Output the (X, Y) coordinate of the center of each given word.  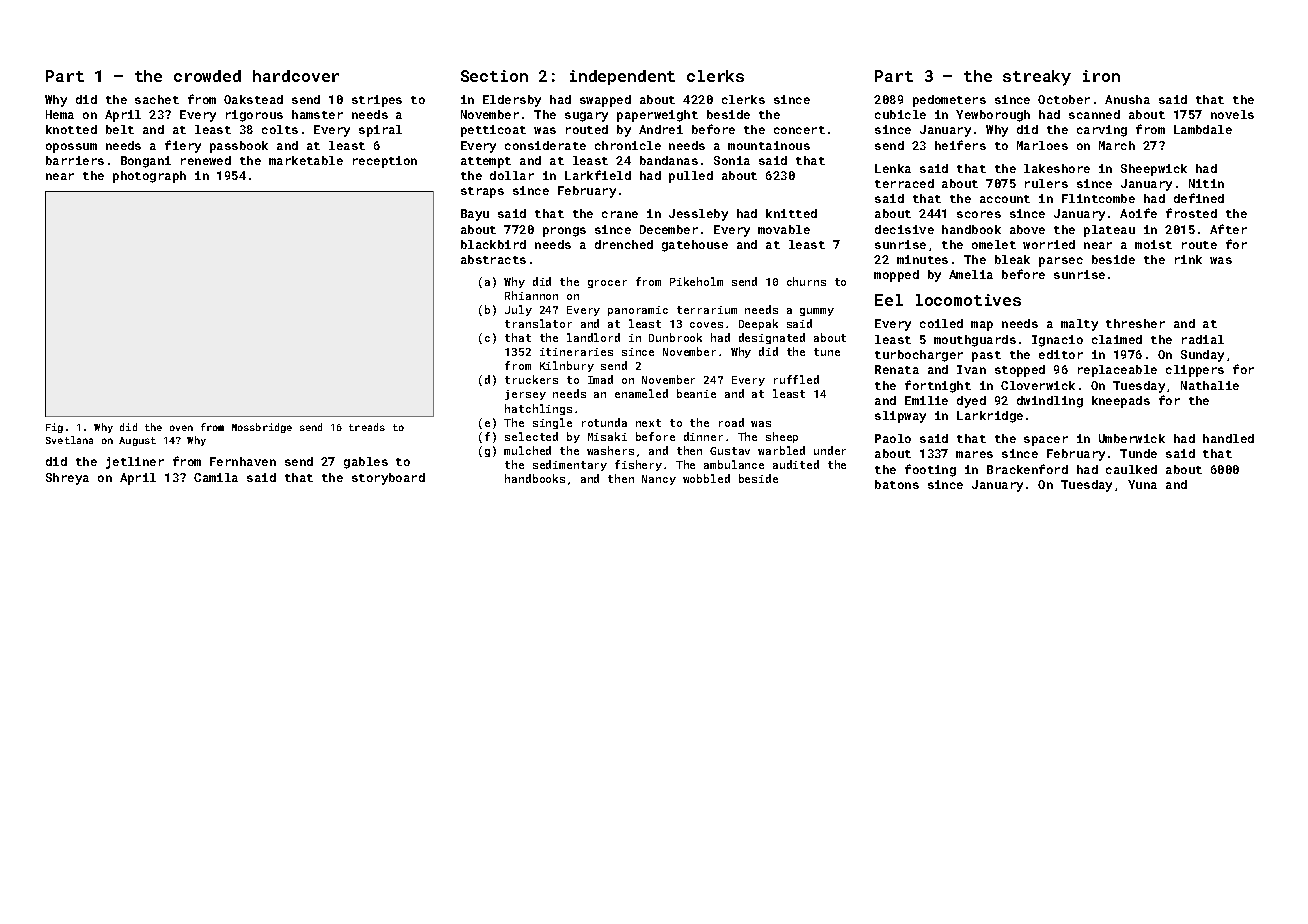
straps (482, 192)
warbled (781, 450)
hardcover (296, 76)
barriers (75, 160)
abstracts (493, 259)
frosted (1191, 213)
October (1064, 99)
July (518, 310)
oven (181, 428)
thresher (1135, 323)
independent (622, 77)
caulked (1131, 469)
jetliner (135, 463)
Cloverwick (1038, 385)
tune (827, 352)
